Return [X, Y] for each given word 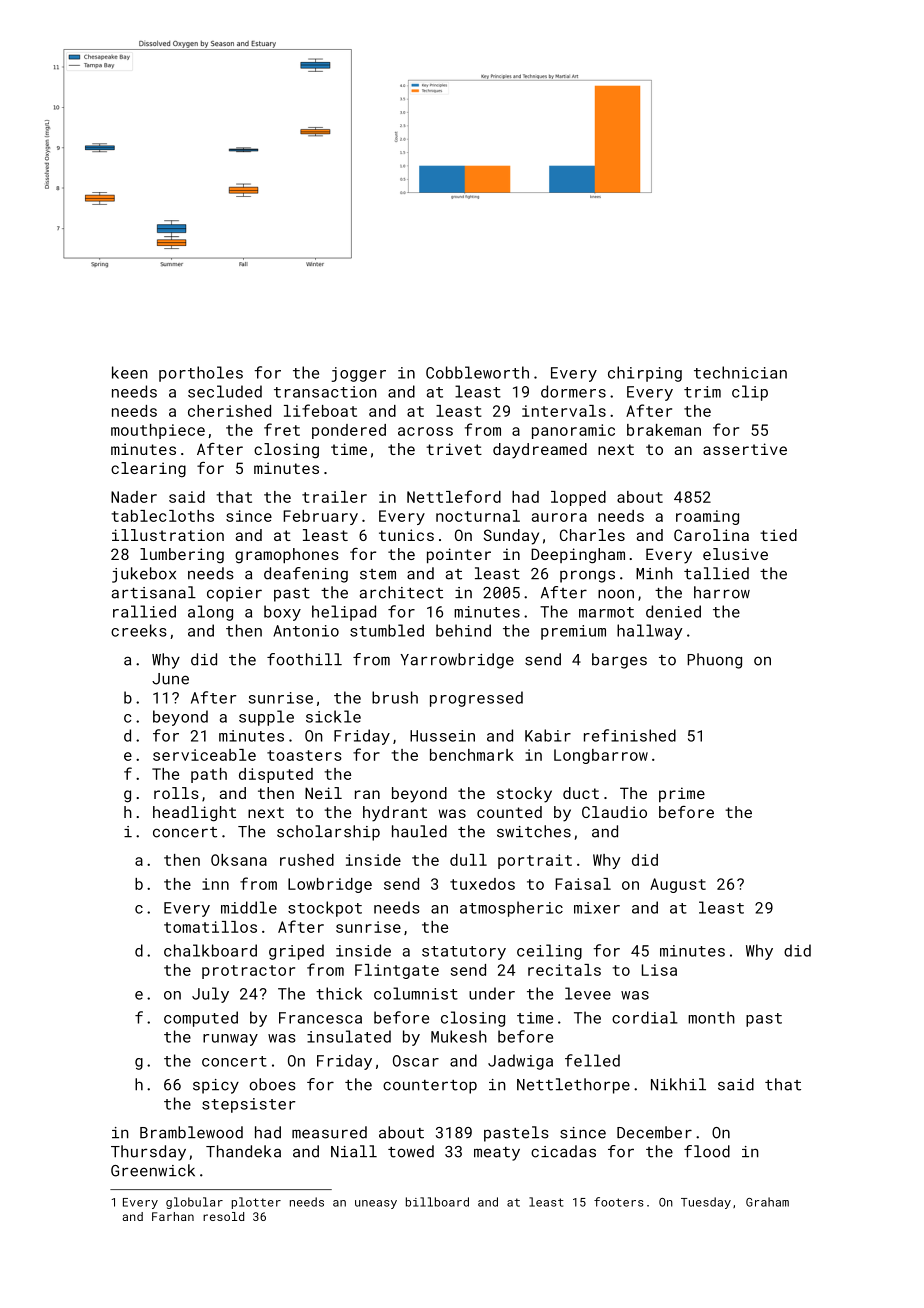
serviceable [204, 755]
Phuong [714, 661]
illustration [168, 535]
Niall [354, 1151]
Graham [767, 1202]
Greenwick [153, 1170]
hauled [419, 831]
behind [463, 630]
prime [682, 794]
